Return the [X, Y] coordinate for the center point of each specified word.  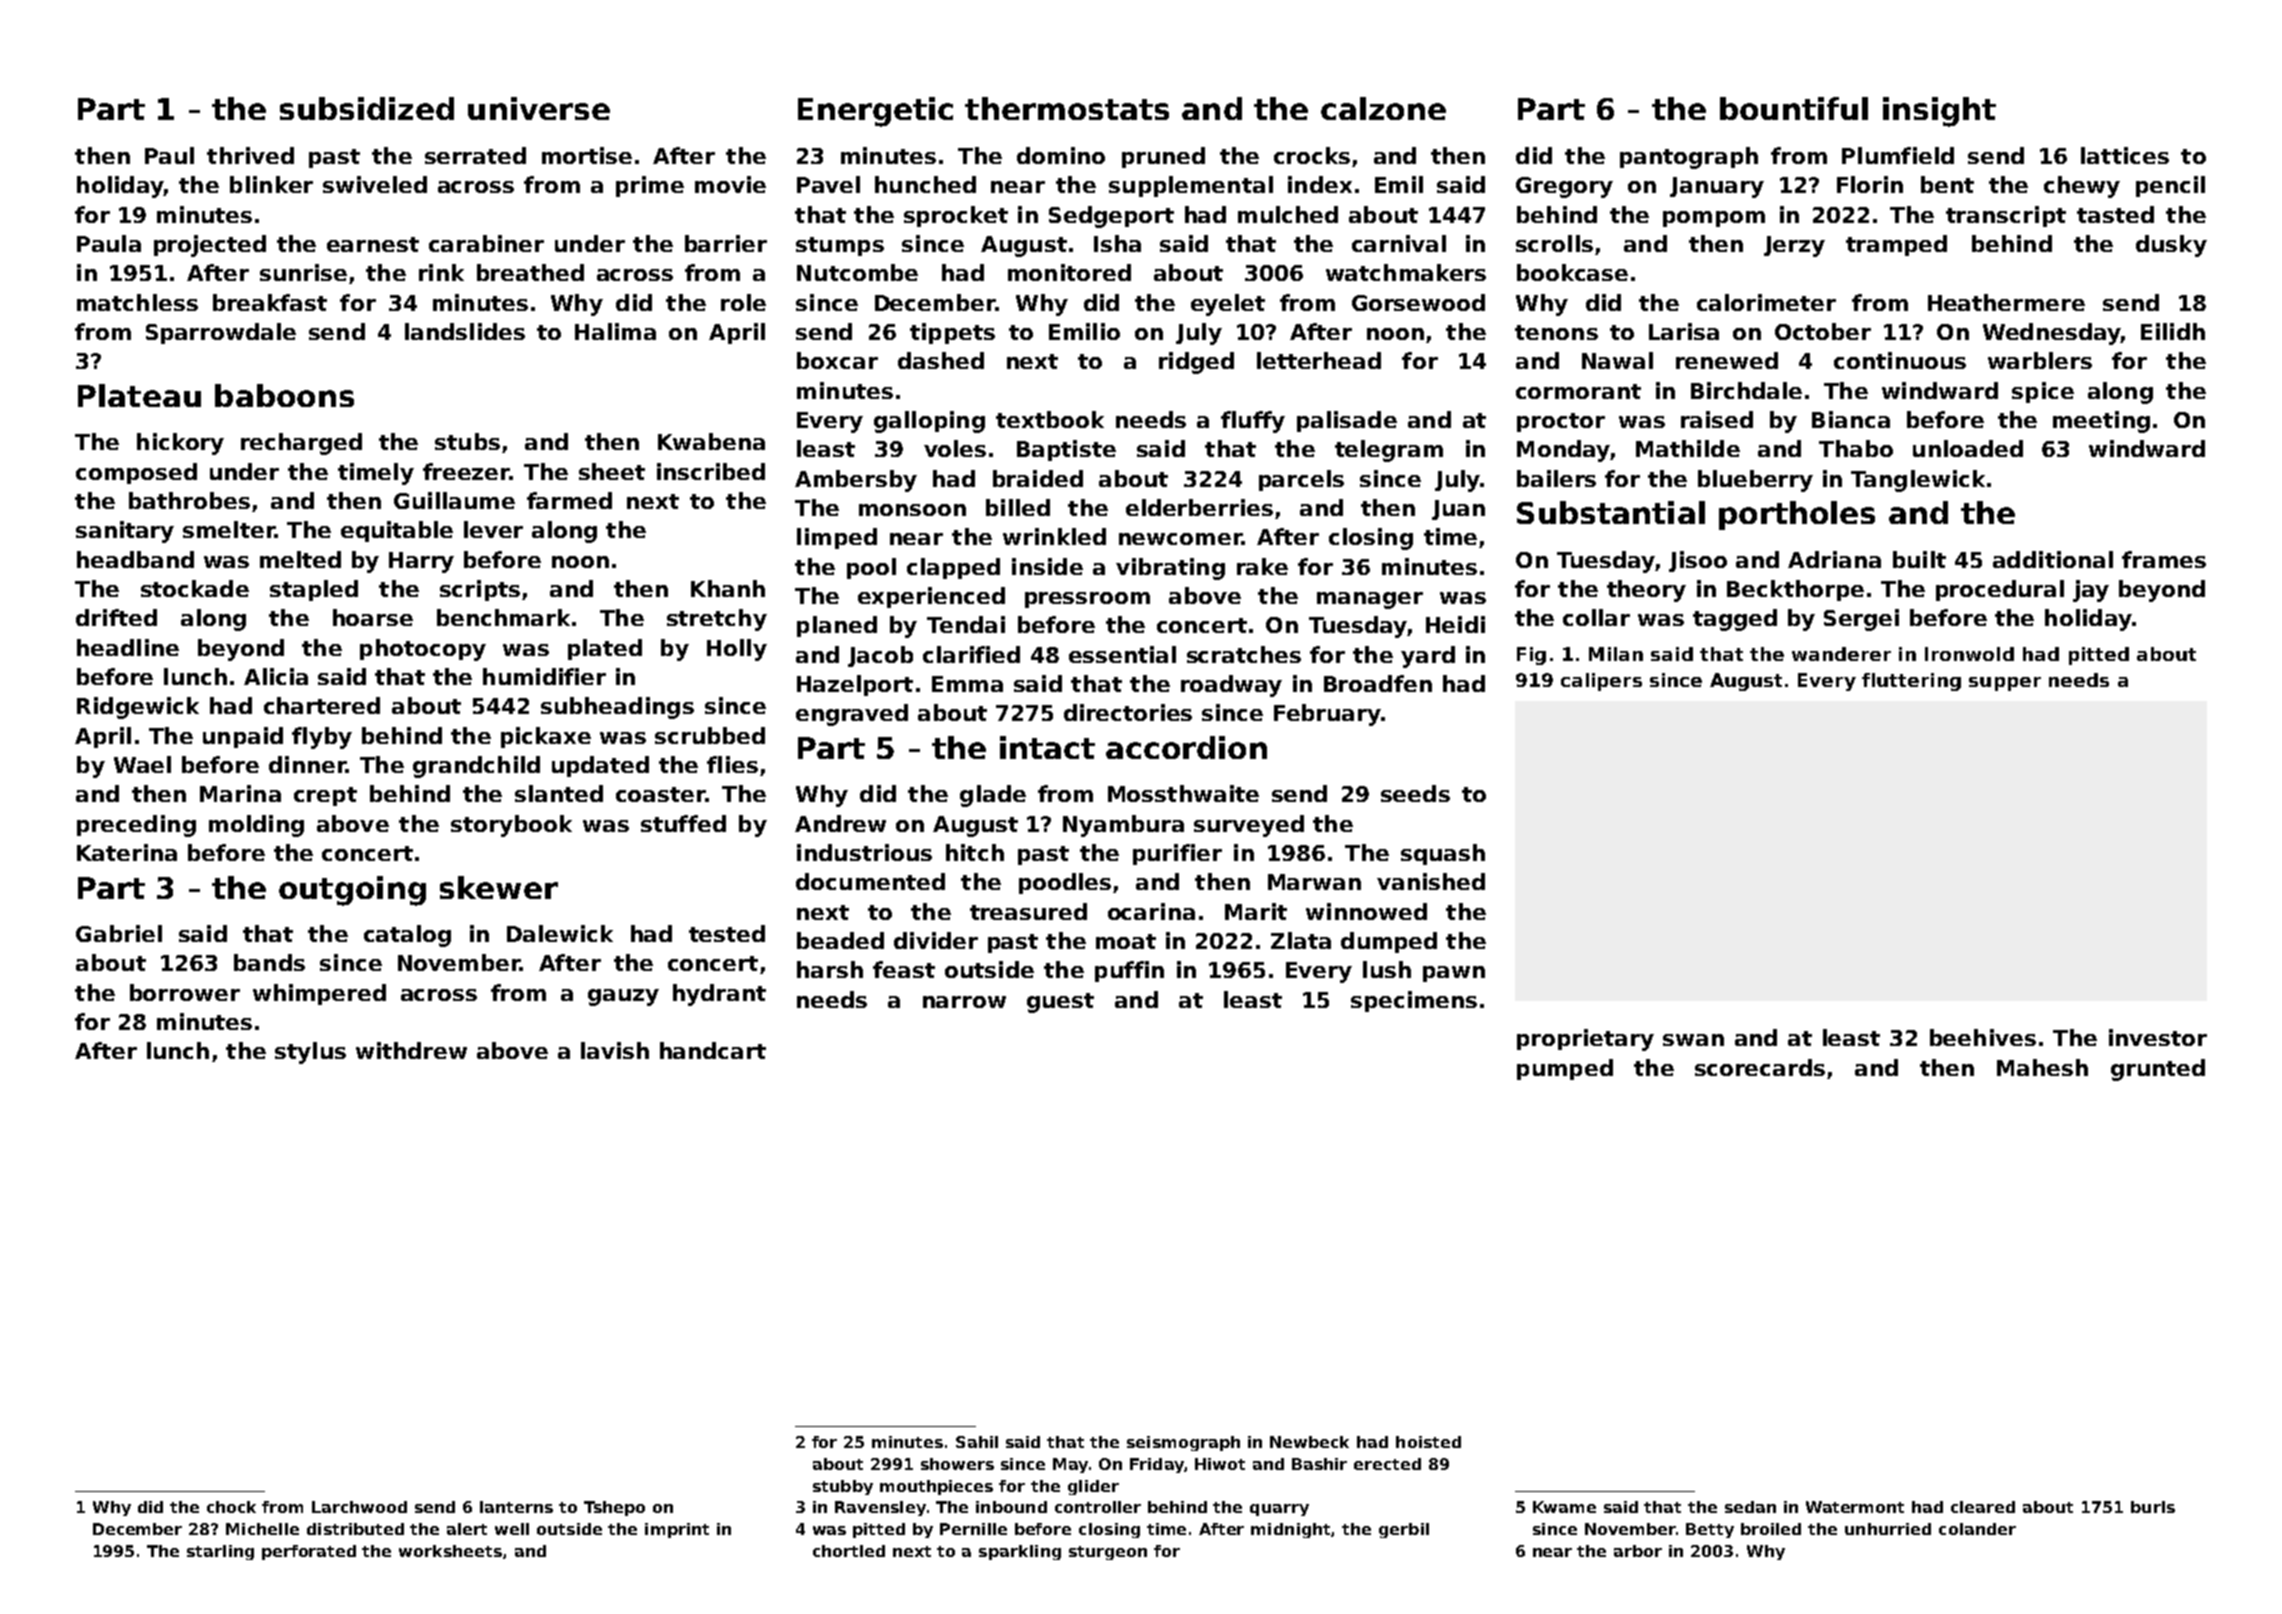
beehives [1983, 1037]
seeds [1415, 793]
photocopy [423, 650]
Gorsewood [1418, 302]
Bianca [1851, 419]
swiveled [375, 184]
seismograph [1183, 1443]
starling [220, 1552]
